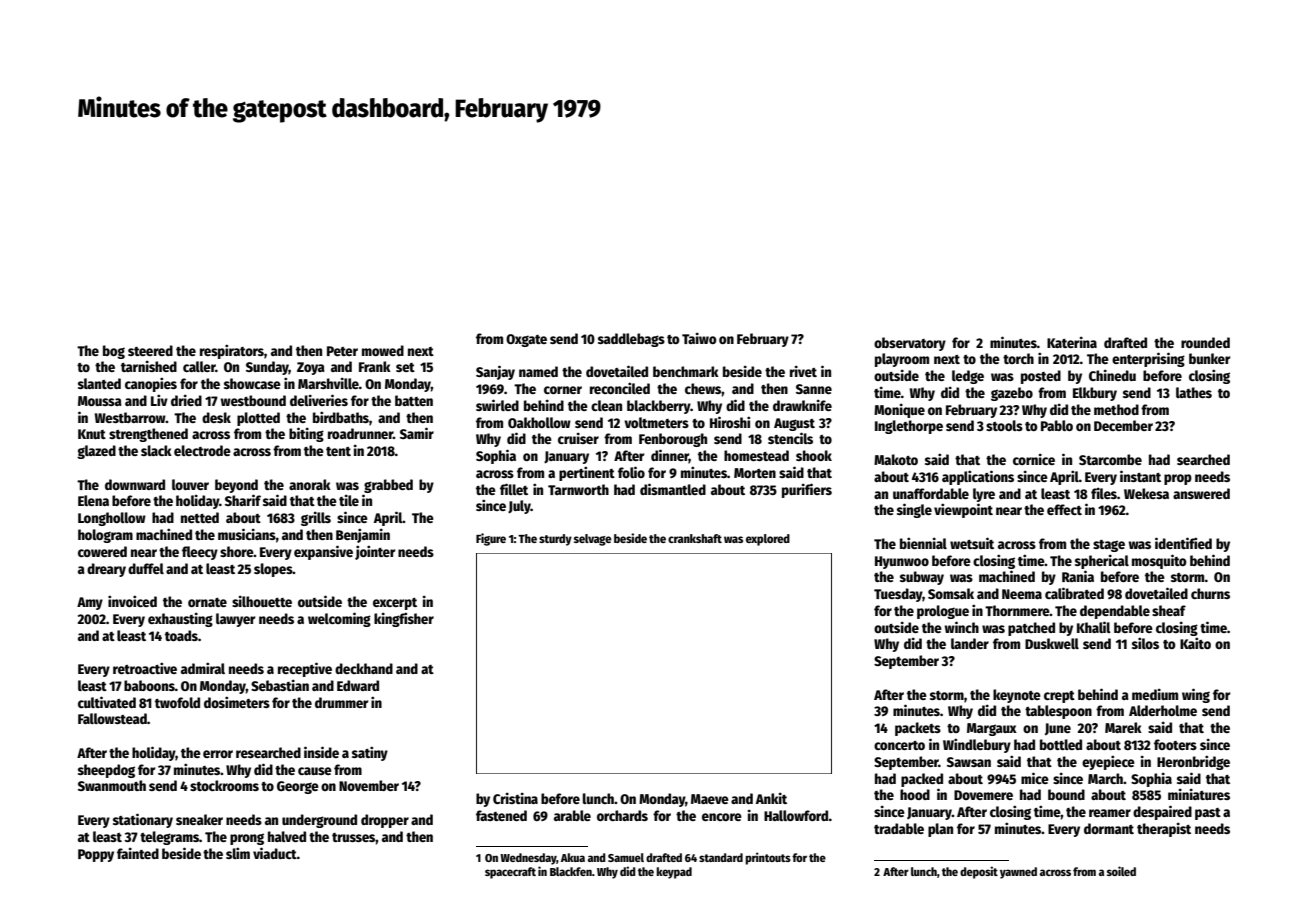  Describe the element at coordinates (238, 853) in the page. I see `slim` at that location.
